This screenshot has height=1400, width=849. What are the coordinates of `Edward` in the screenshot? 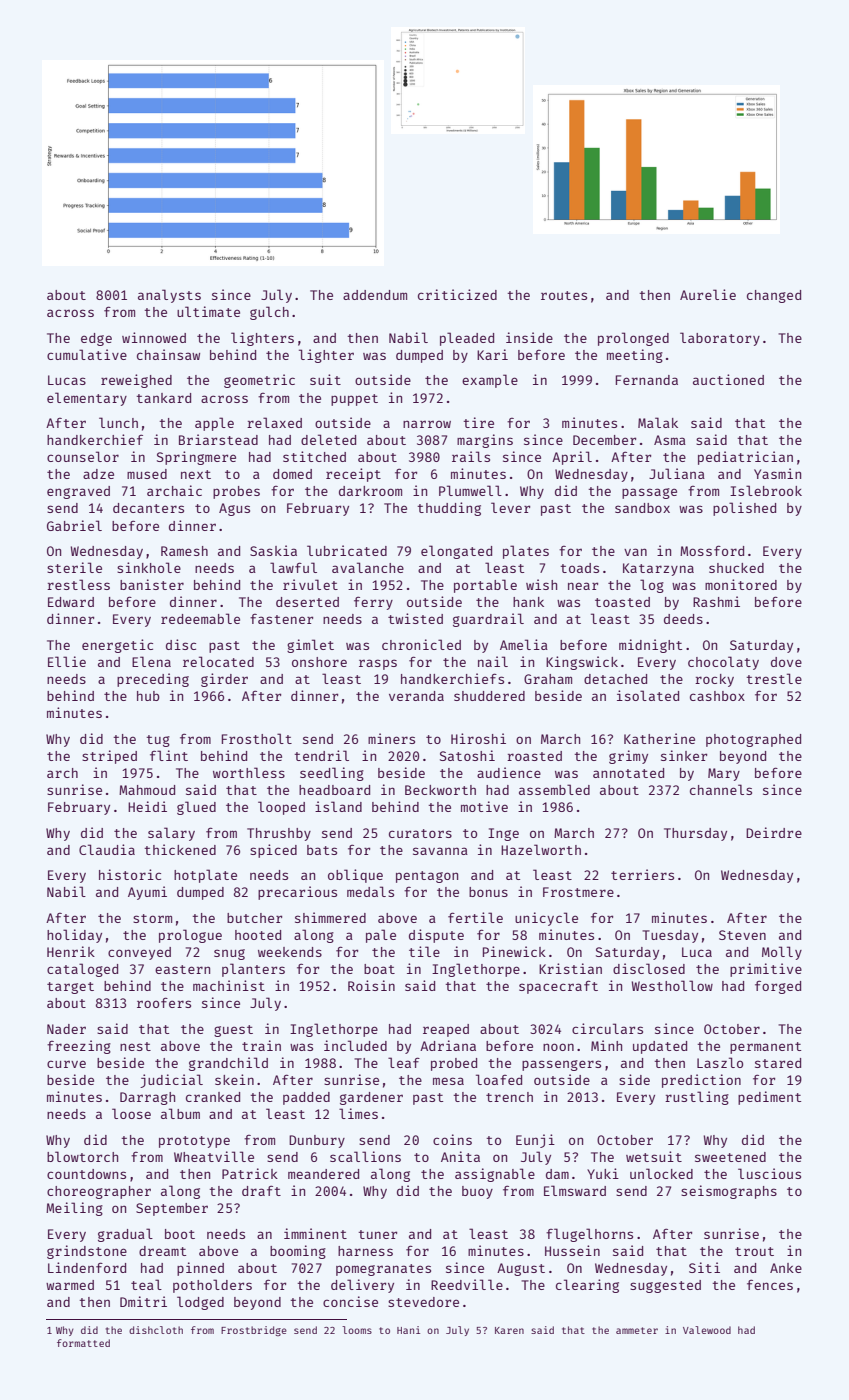 It's located at (71, 602).
